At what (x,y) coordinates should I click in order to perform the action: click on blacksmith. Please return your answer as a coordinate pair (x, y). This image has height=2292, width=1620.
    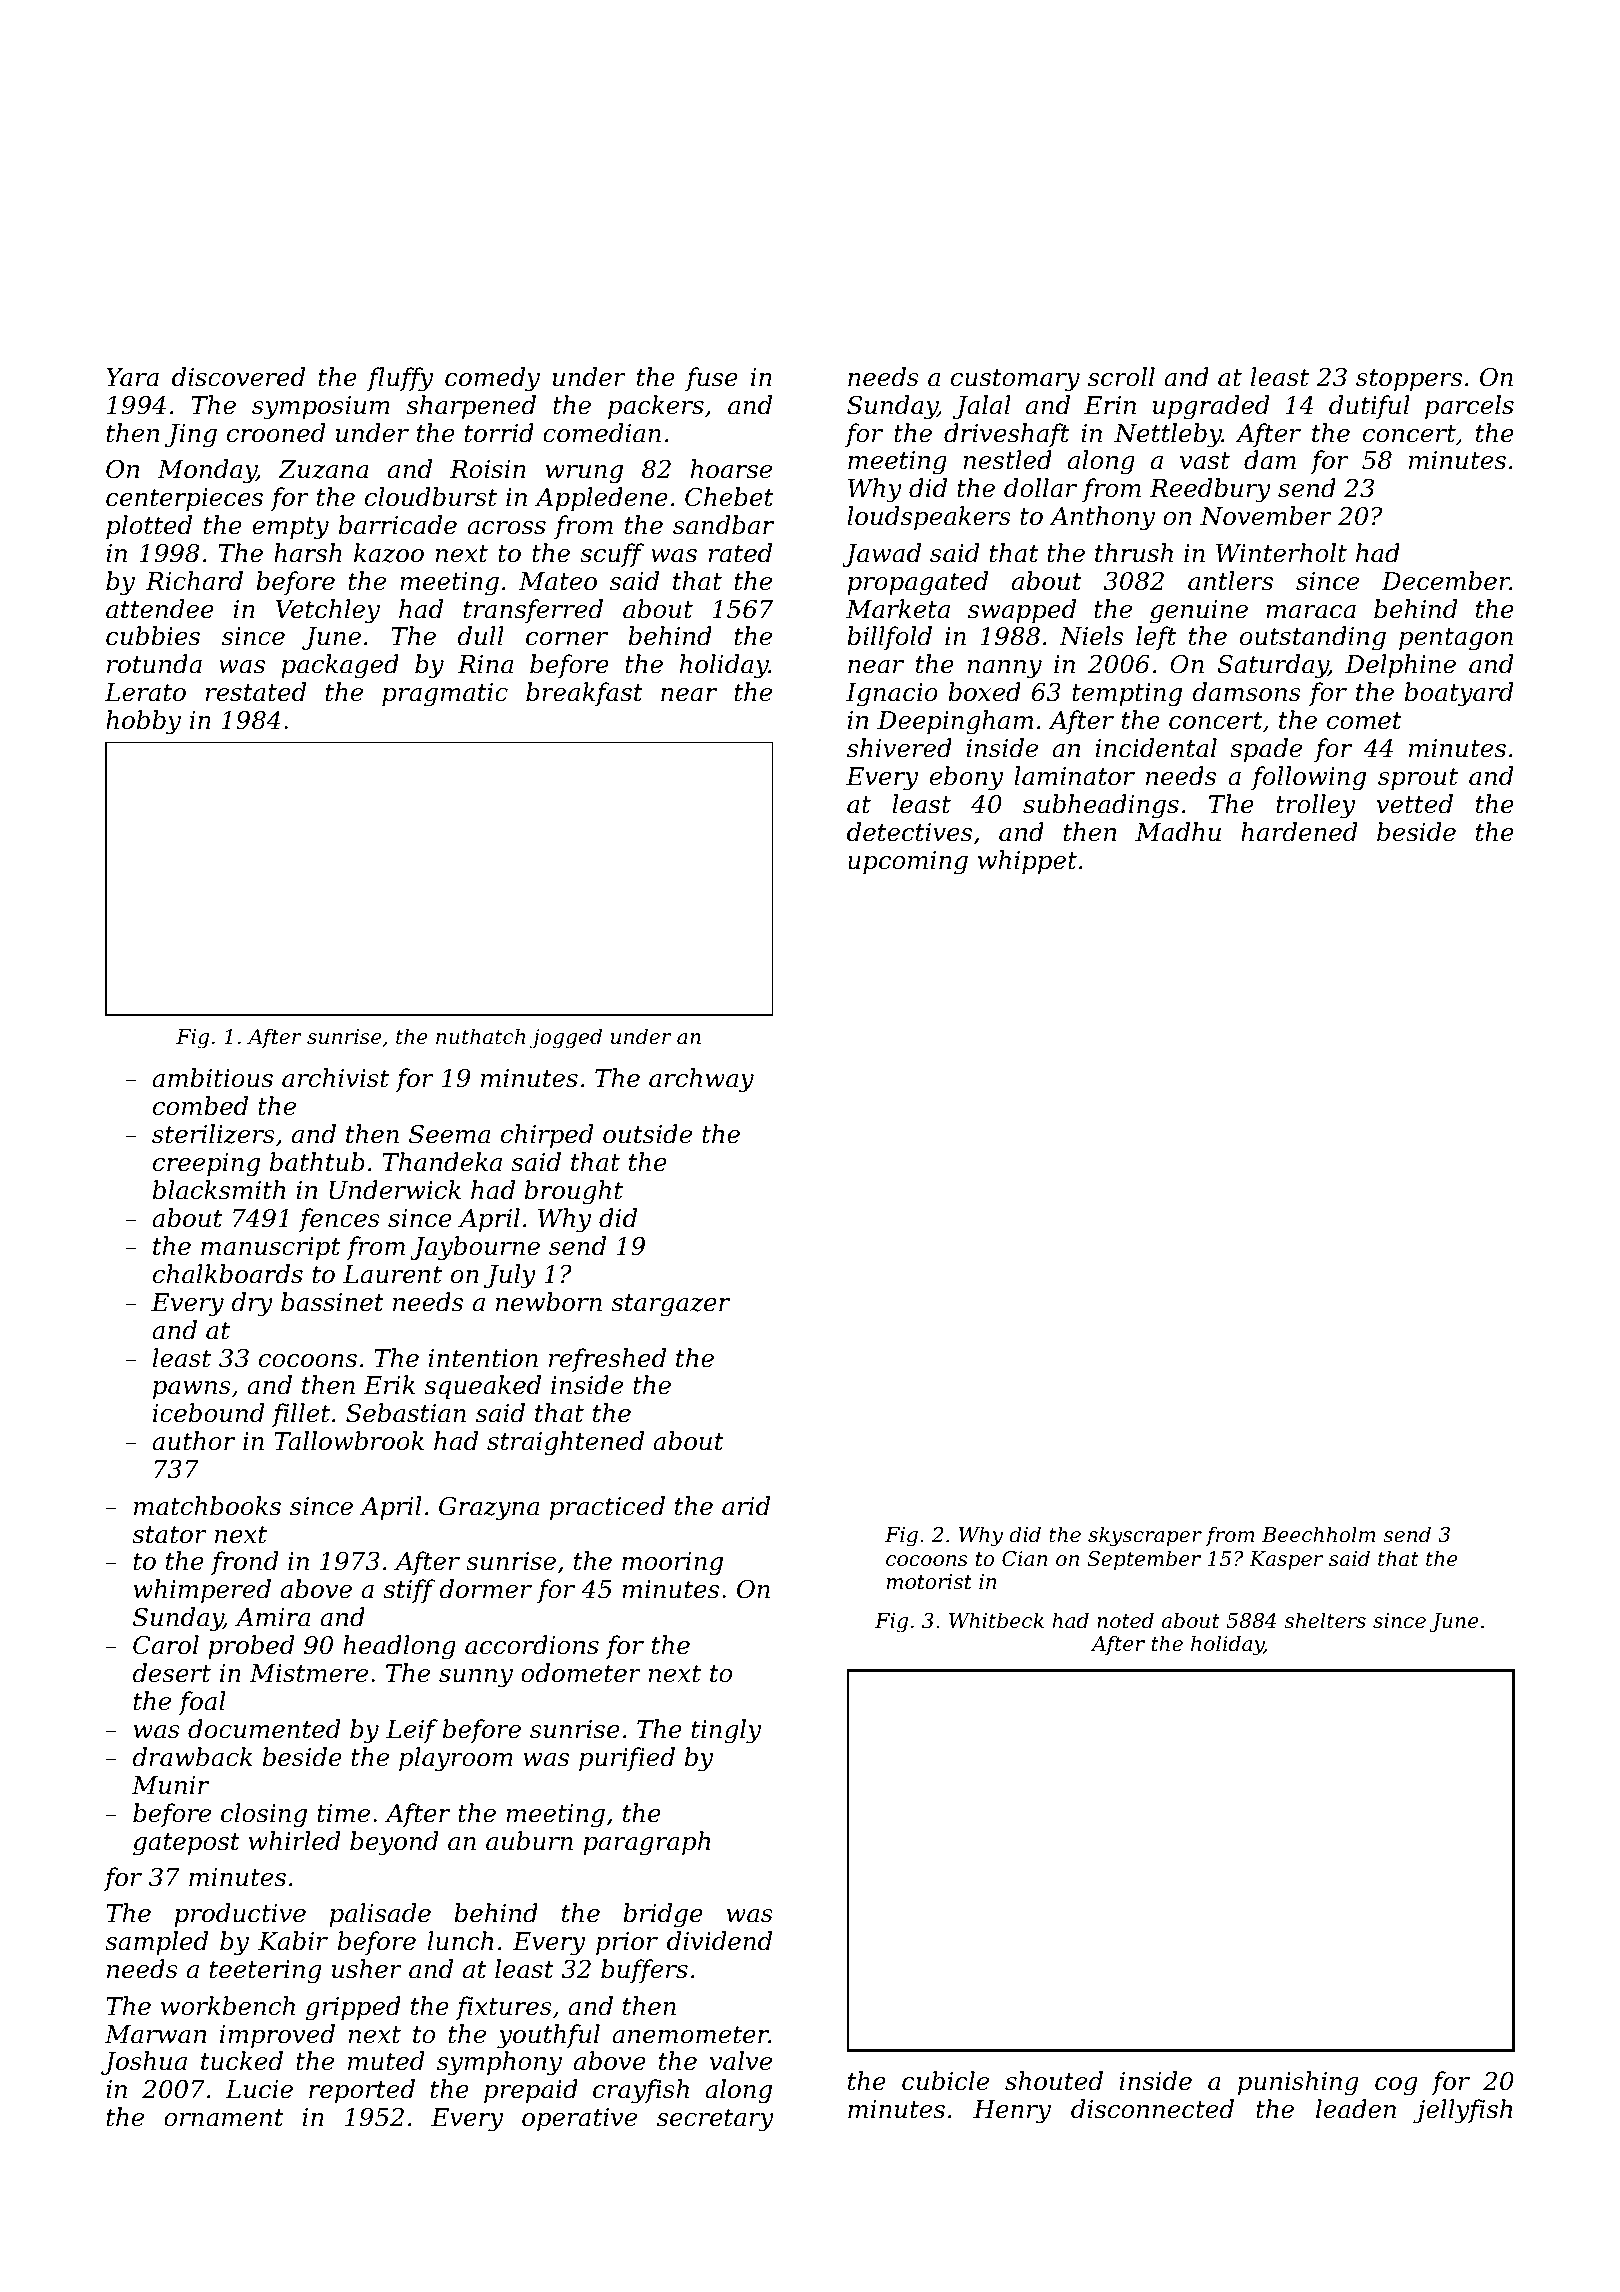
    Looking at the image, I should click on (219, 1190).
